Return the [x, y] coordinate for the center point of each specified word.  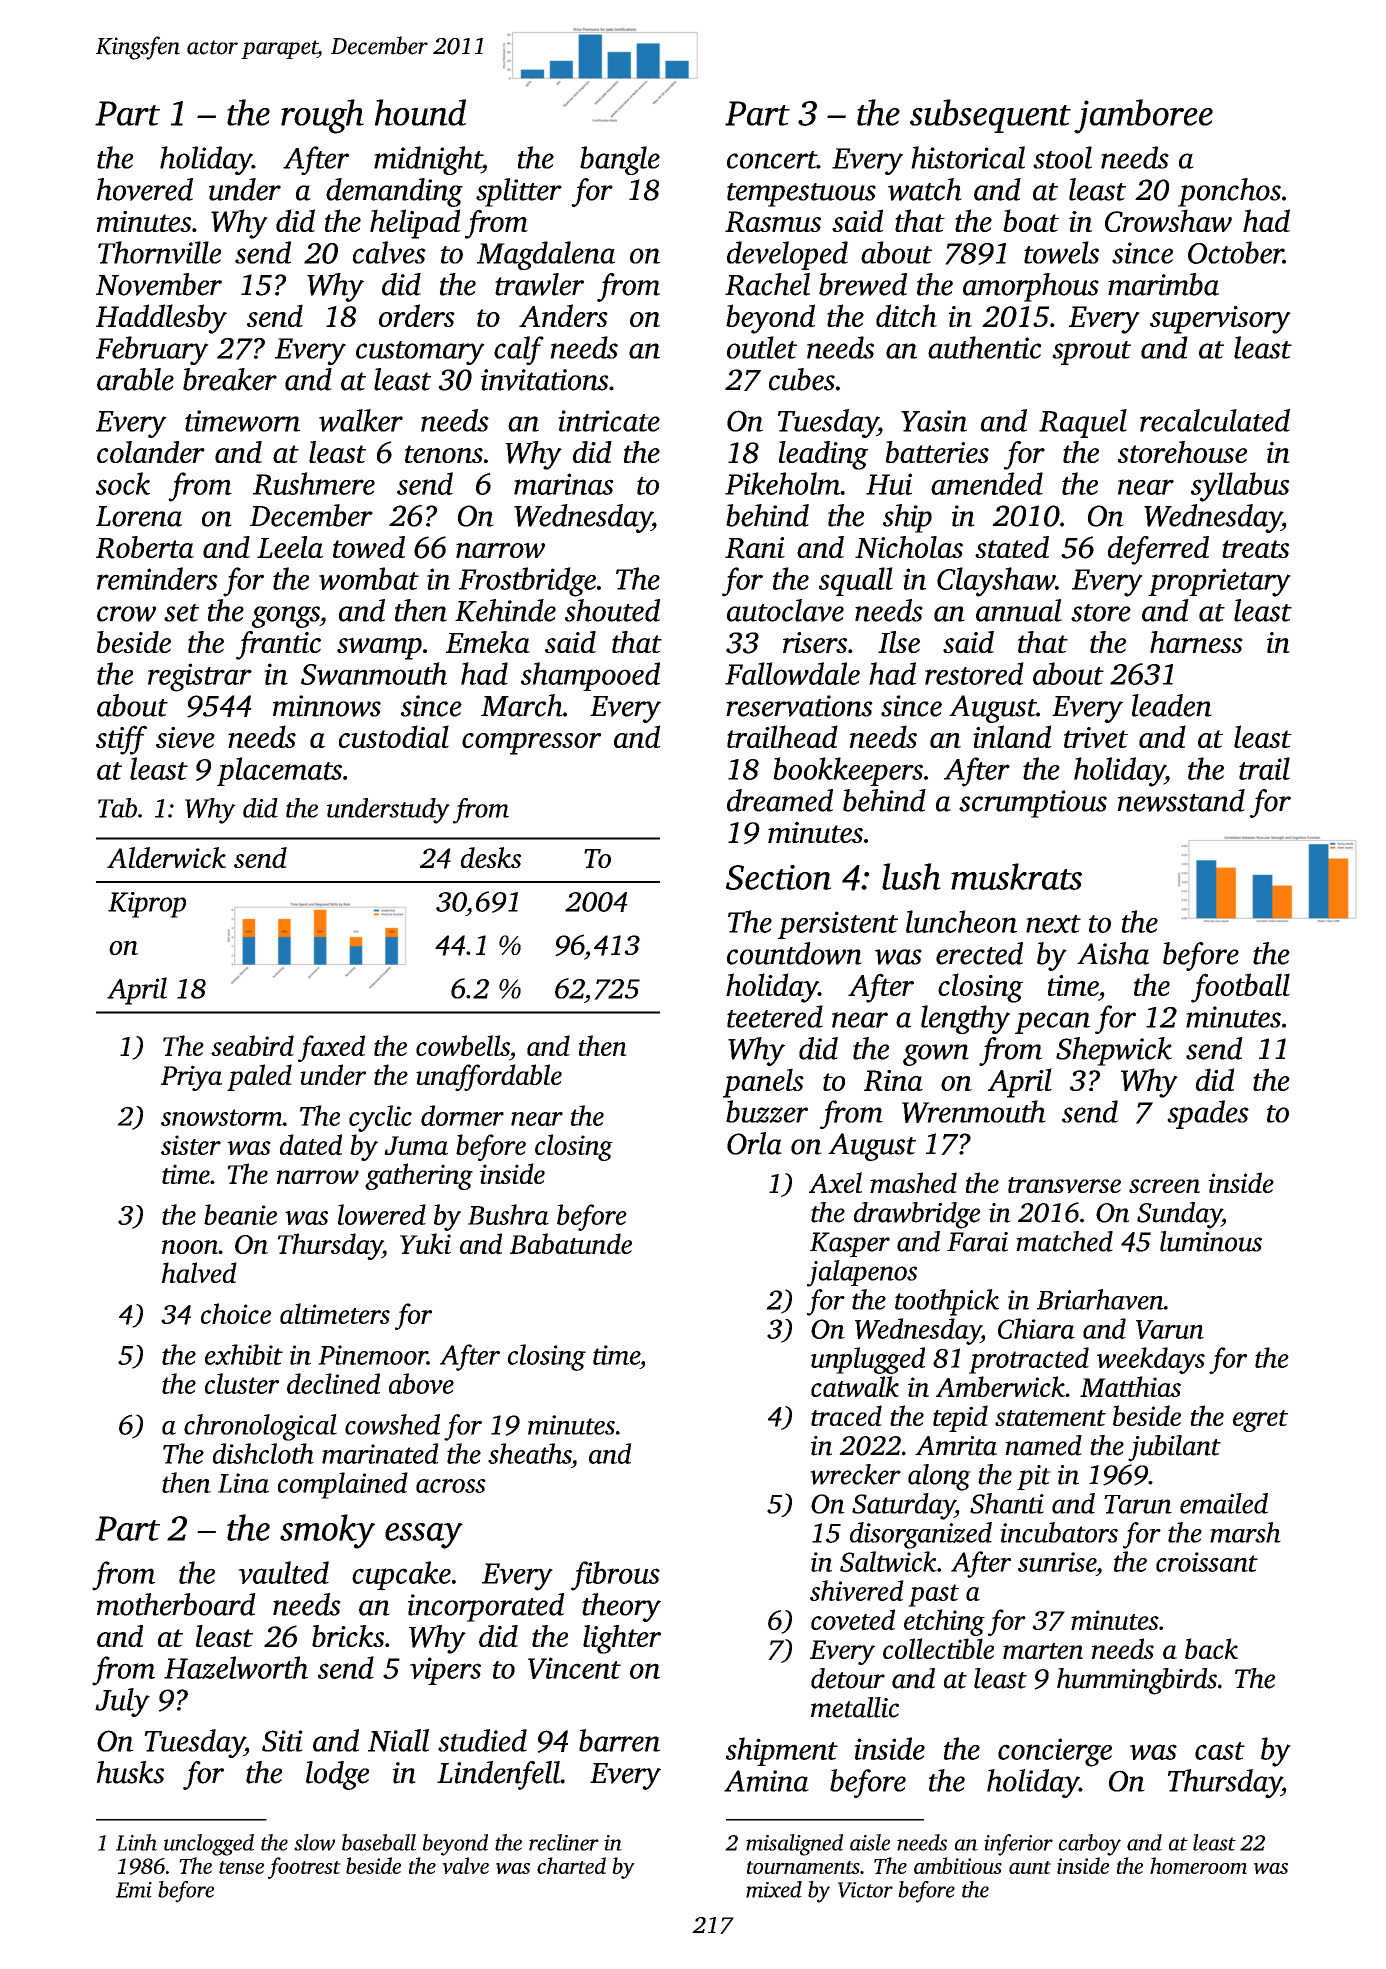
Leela [290, 547]
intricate [609, 421]
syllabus [1240, 487]
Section [778, 877]
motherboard [176, 1604]
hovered [145, 189]
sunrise [1057, 1562]
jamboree [1143, 116]
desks [491, 857]
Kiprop [147, 905]
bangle [620, 160]
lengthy [965, 1019]
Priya [191, 1078]
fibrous [615, 1576]
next [1053, 924]
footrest [304, 1868]
